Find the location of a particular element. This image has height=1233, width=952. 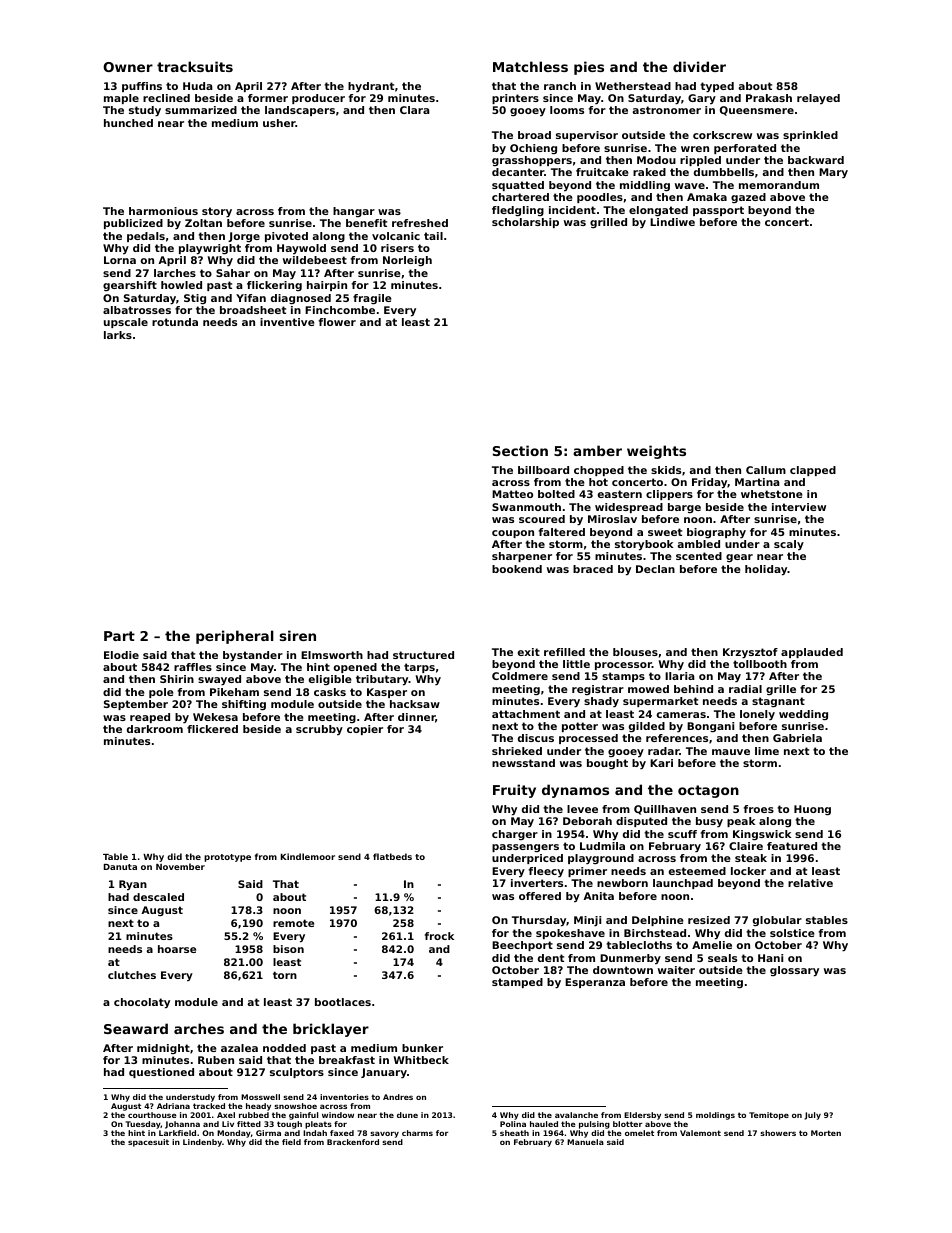

larks is located at coordinates (118, 335).
